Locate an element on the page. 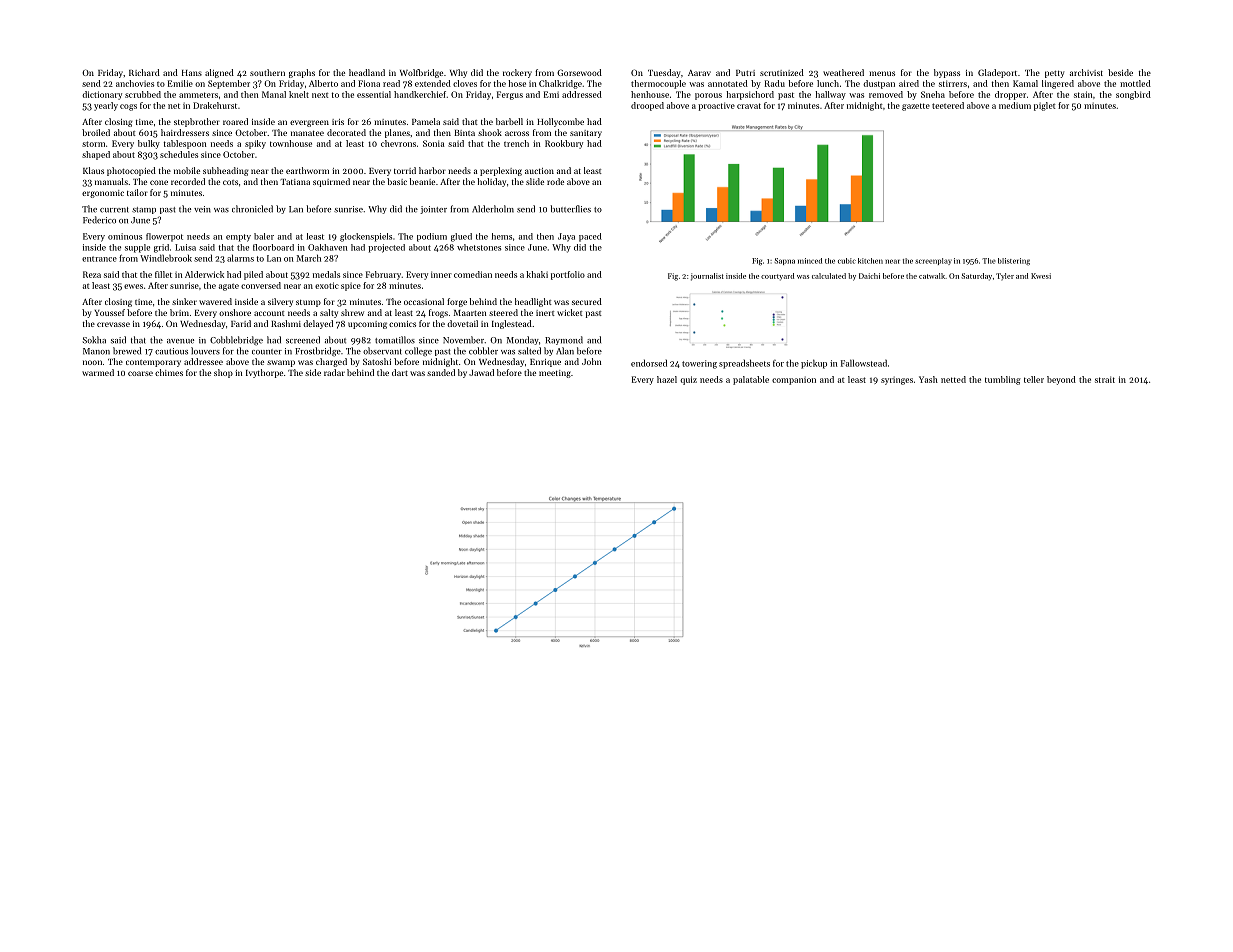 The image size is (1233, 952). Kwesi is located at coordinates (1041, 276).
